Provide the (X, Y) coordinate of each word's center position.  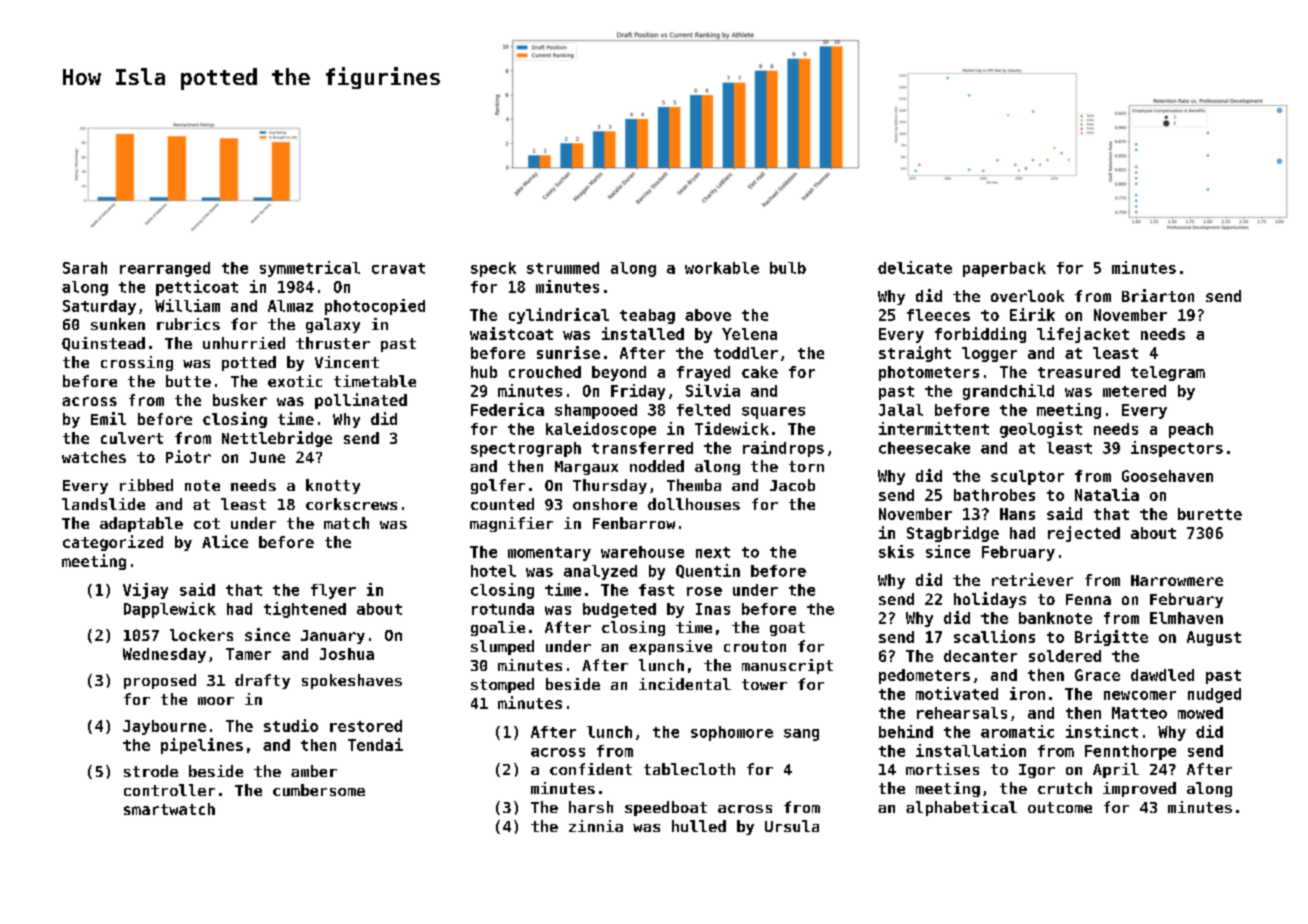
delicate (915, 267)
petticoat (197, 288)
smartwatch (169, 809)
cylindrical (559, 316)
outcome (1060, 807)
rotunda (503, 609)
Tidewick (732, 428)
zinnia (596, 826)
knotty (333, 486)
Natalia (1107, 494)
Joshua (347, 654)
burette (1210, 514)
